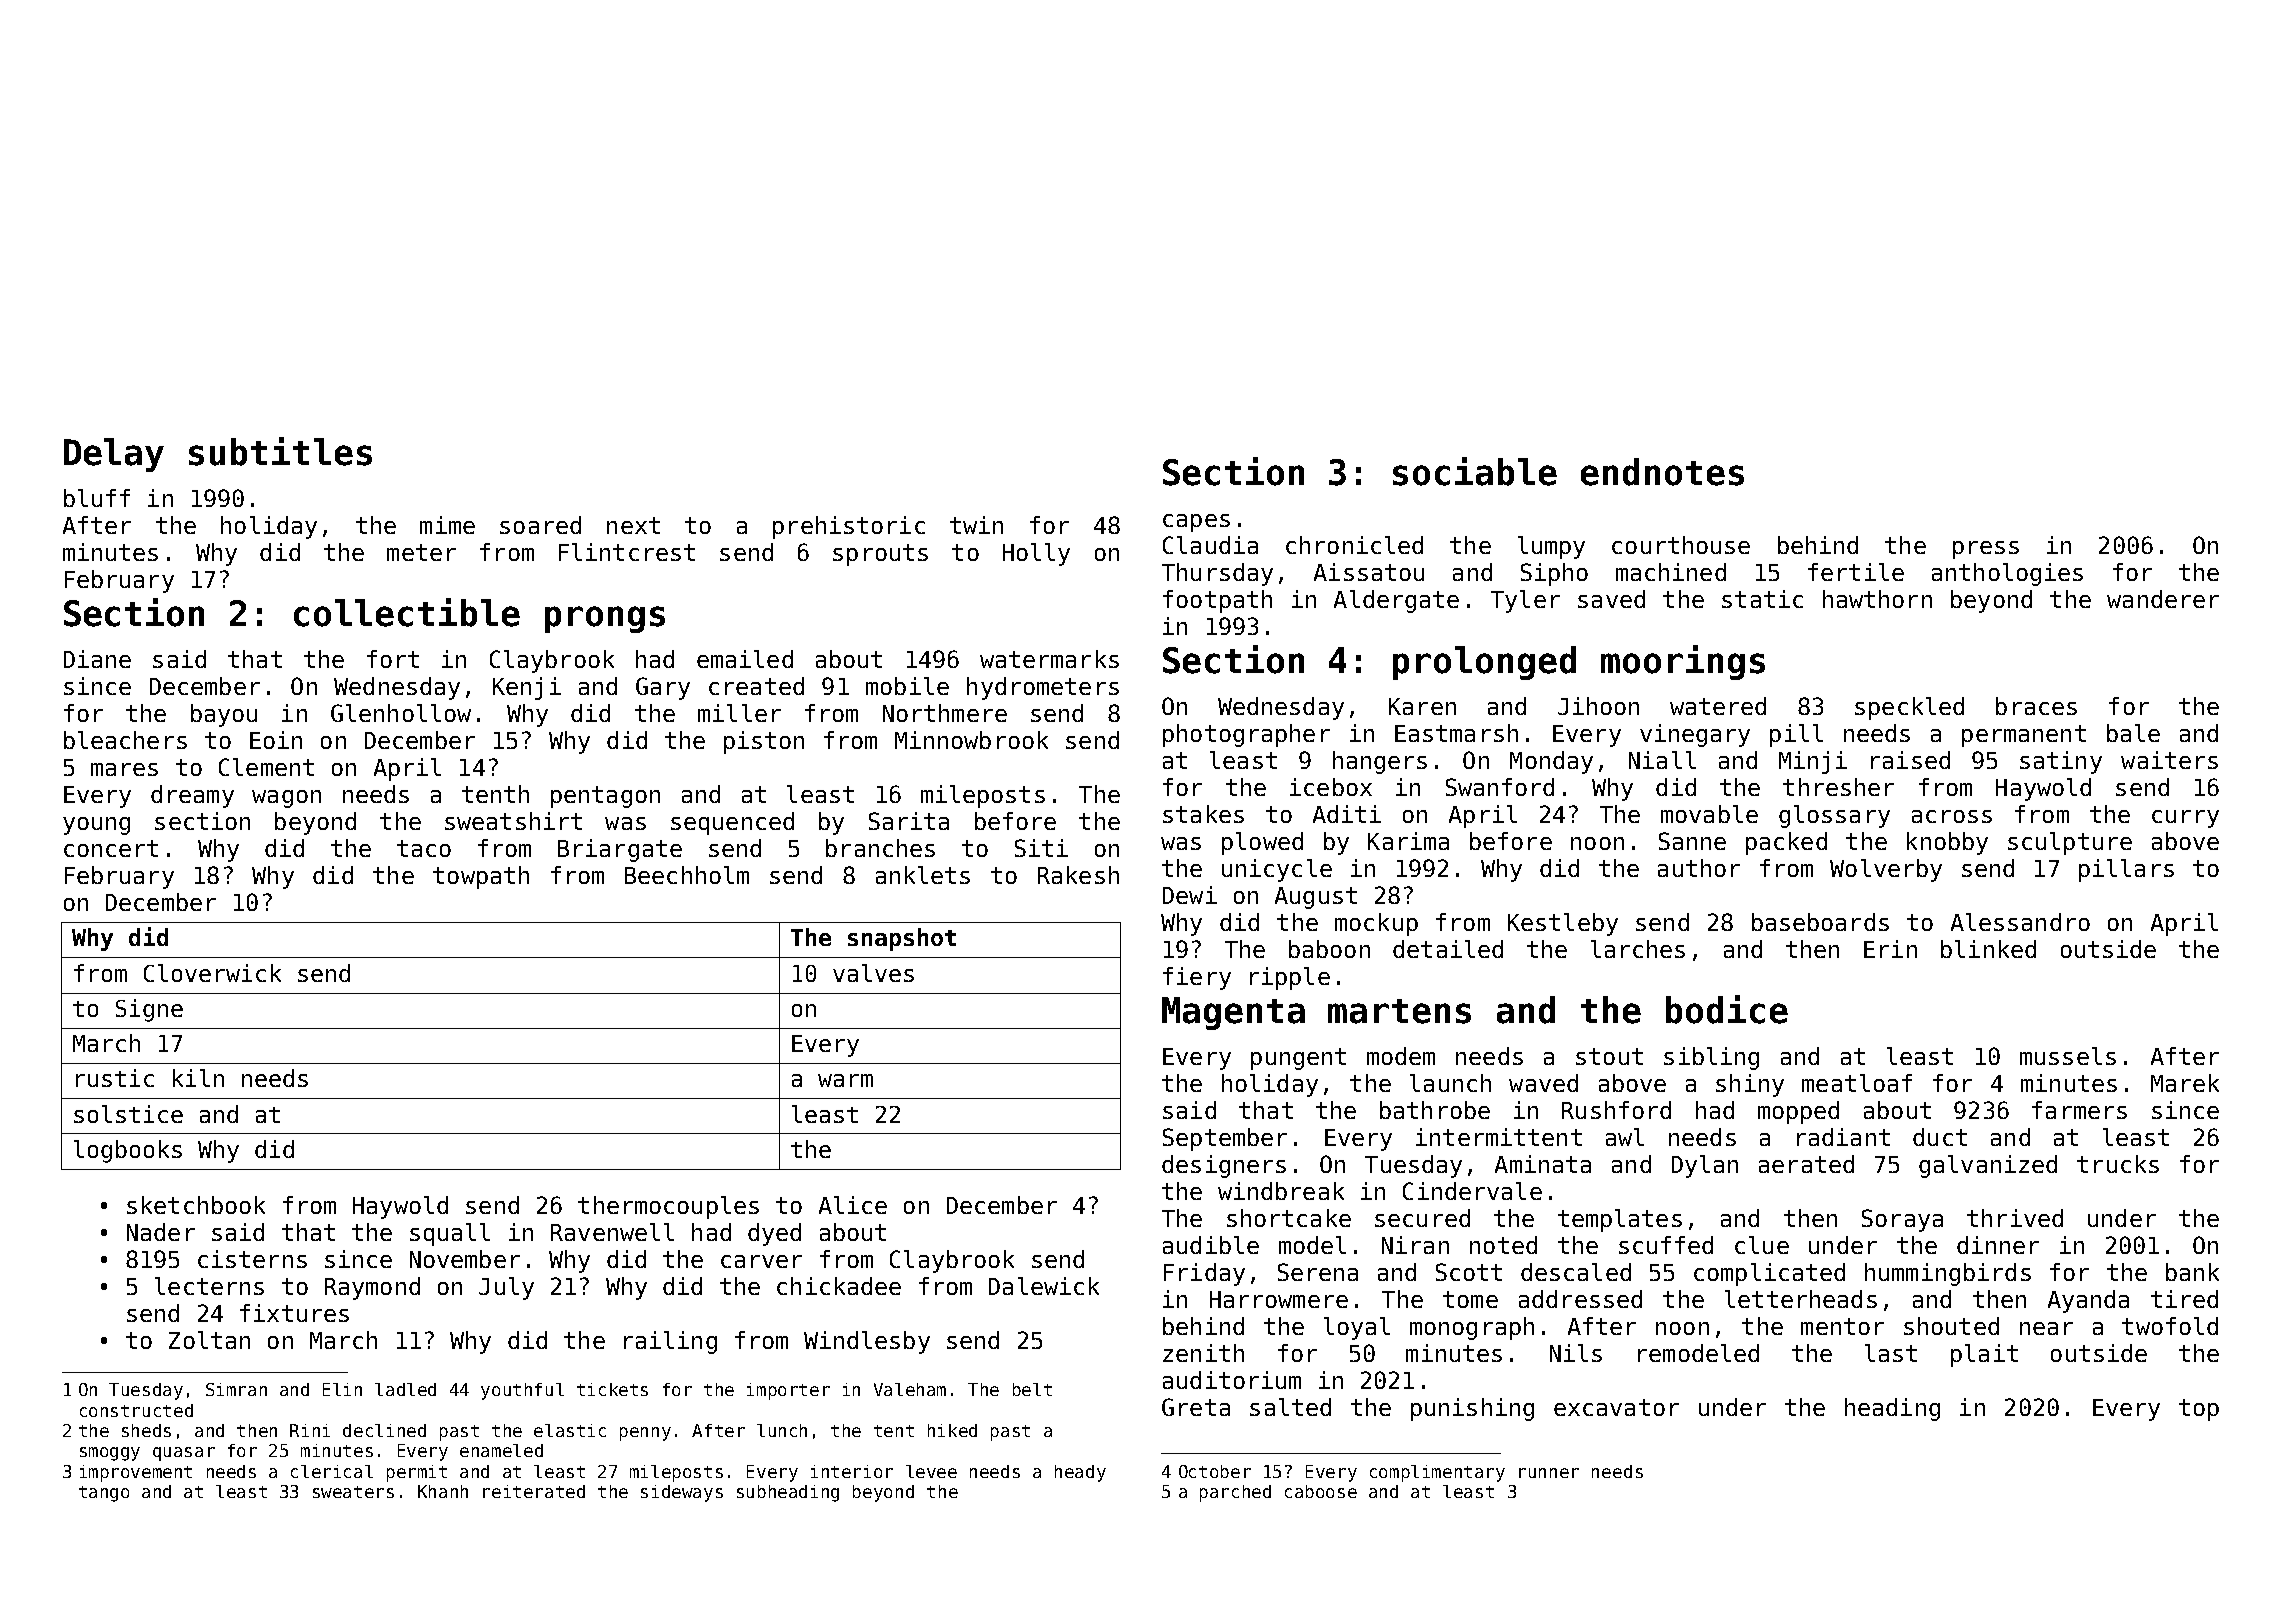 The image size is (2282, 1614). What do you see at coordinates (405, 1389) in the screenshot?
I see `ladled` at bounding box center [405, 1389].
